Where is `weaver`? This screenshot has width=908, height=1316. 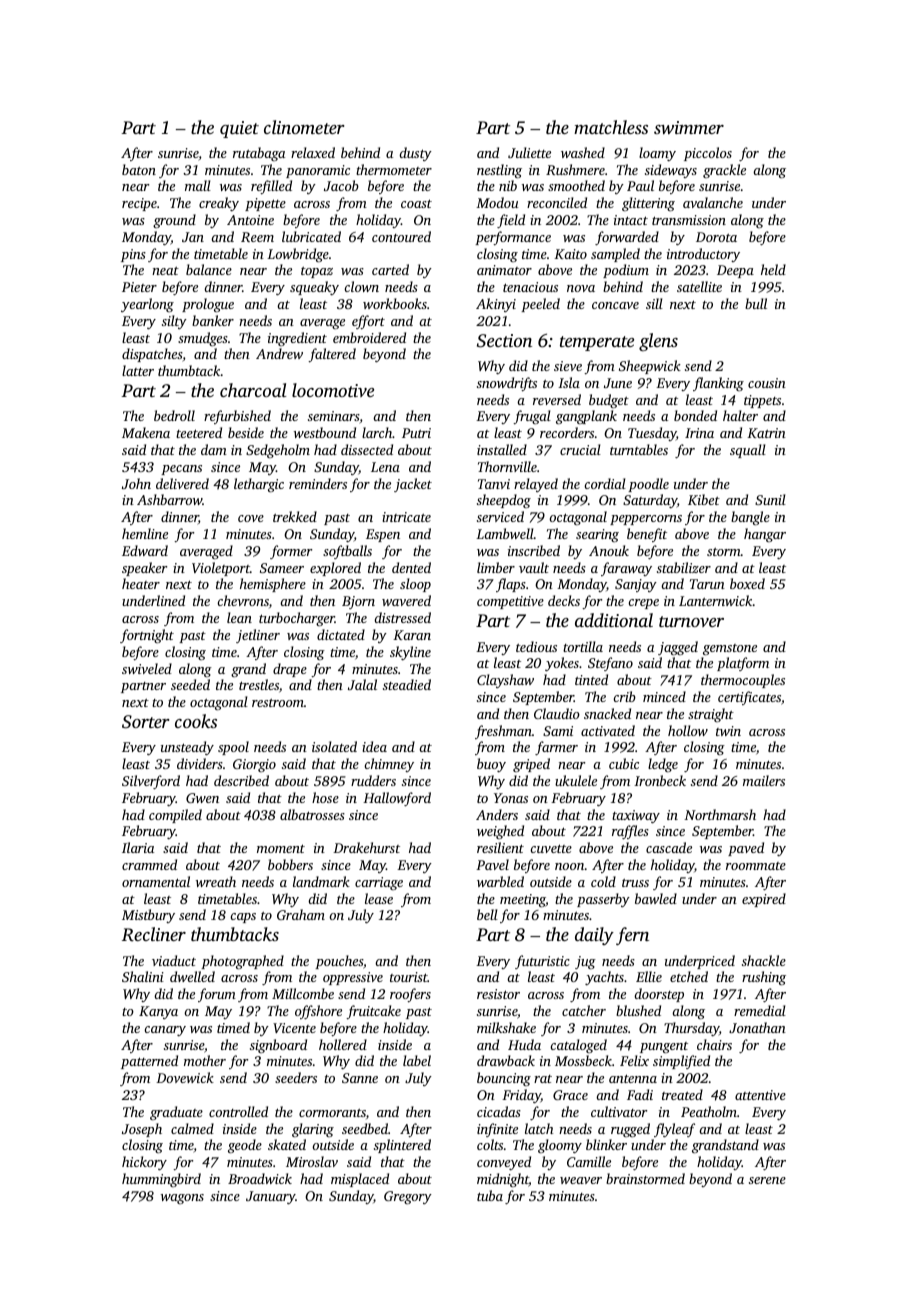 weaver is located at coordinates (581, 1180).
